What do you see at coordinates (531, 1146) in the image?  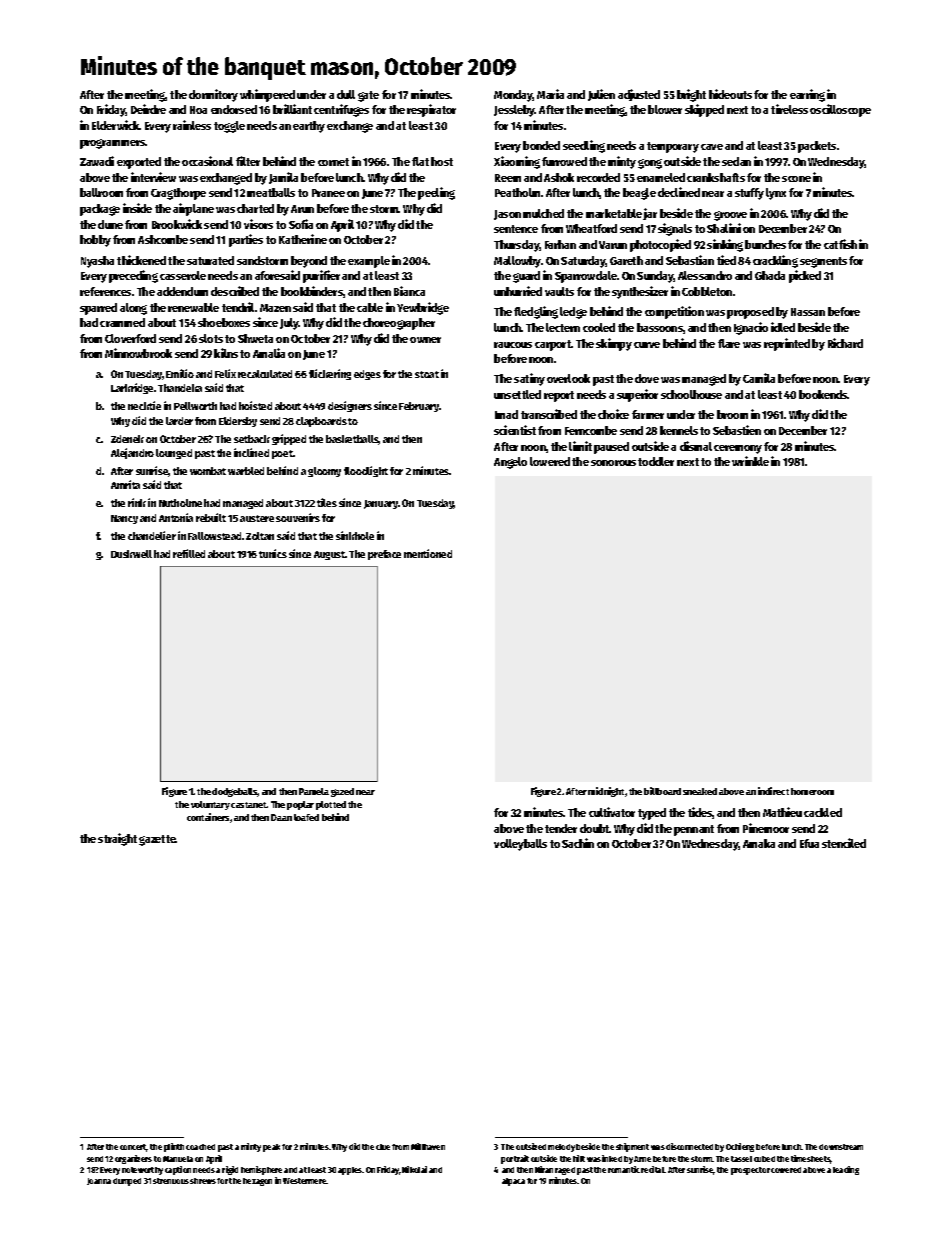 I see `outsized` at bounding box center [531, 1146].
